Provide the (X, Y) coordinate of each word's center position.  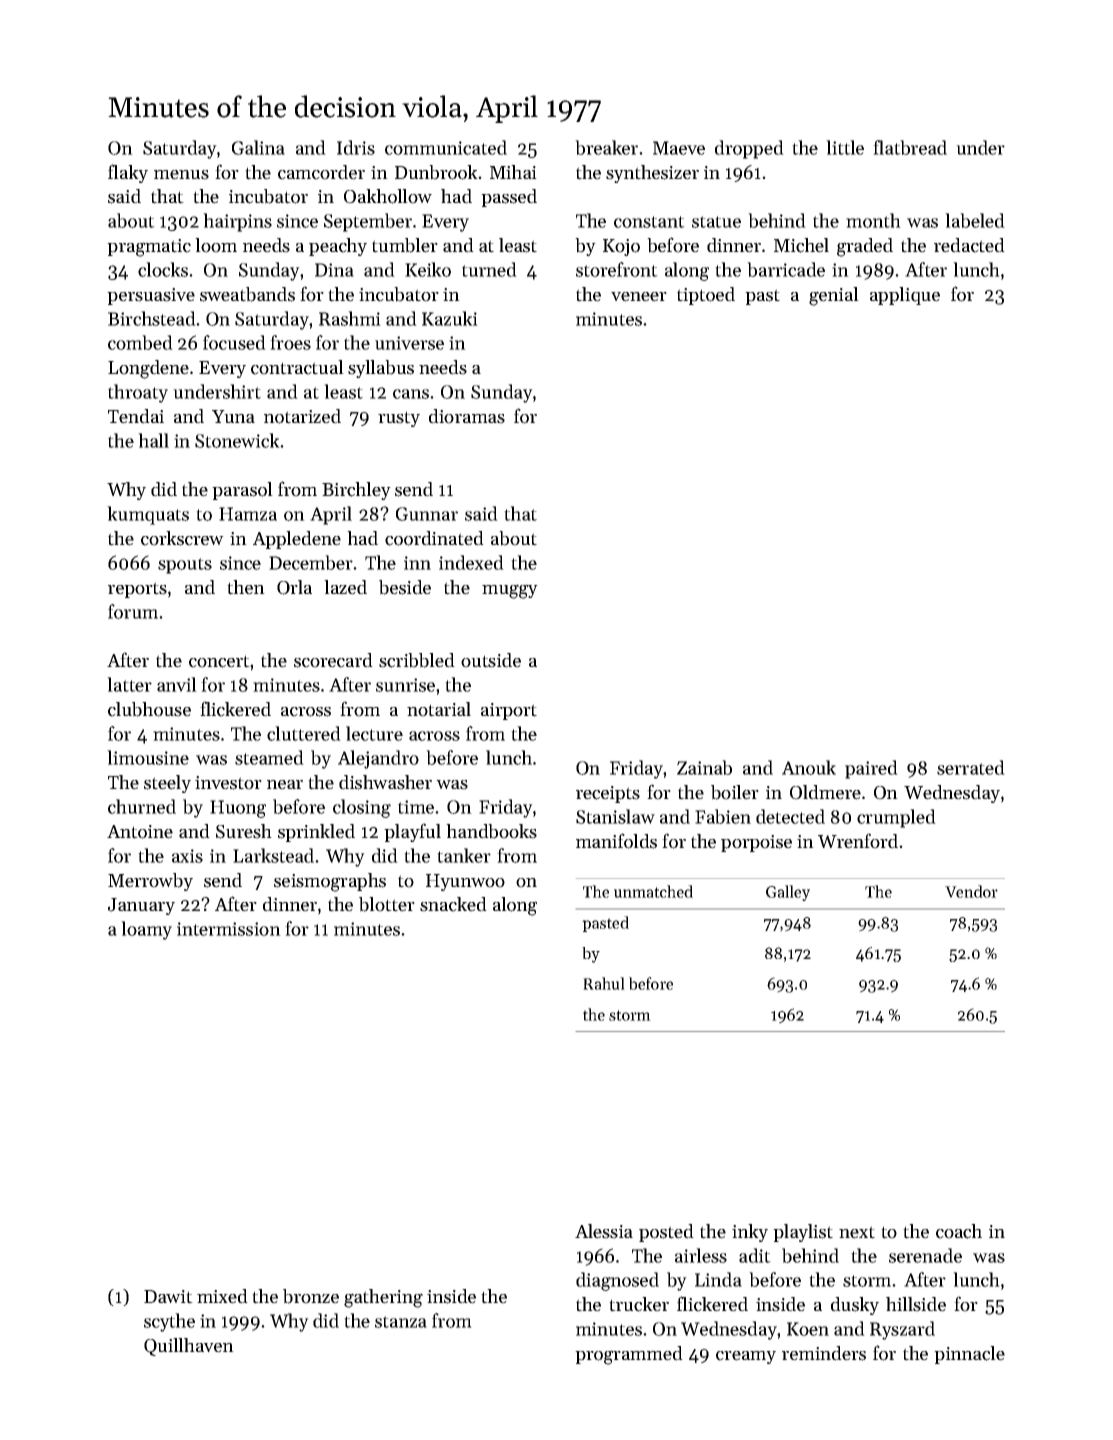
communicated (446, 147)
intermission (229, 929)
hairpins (237, 222)
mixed (222, 1296)
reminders (824, 1353)
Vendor (971, 891)
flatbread (910, 147)
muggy (510, 591)
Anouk (809, 767)
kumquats (148, 515)
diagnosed (617, 1281)
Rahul (604, 983)
